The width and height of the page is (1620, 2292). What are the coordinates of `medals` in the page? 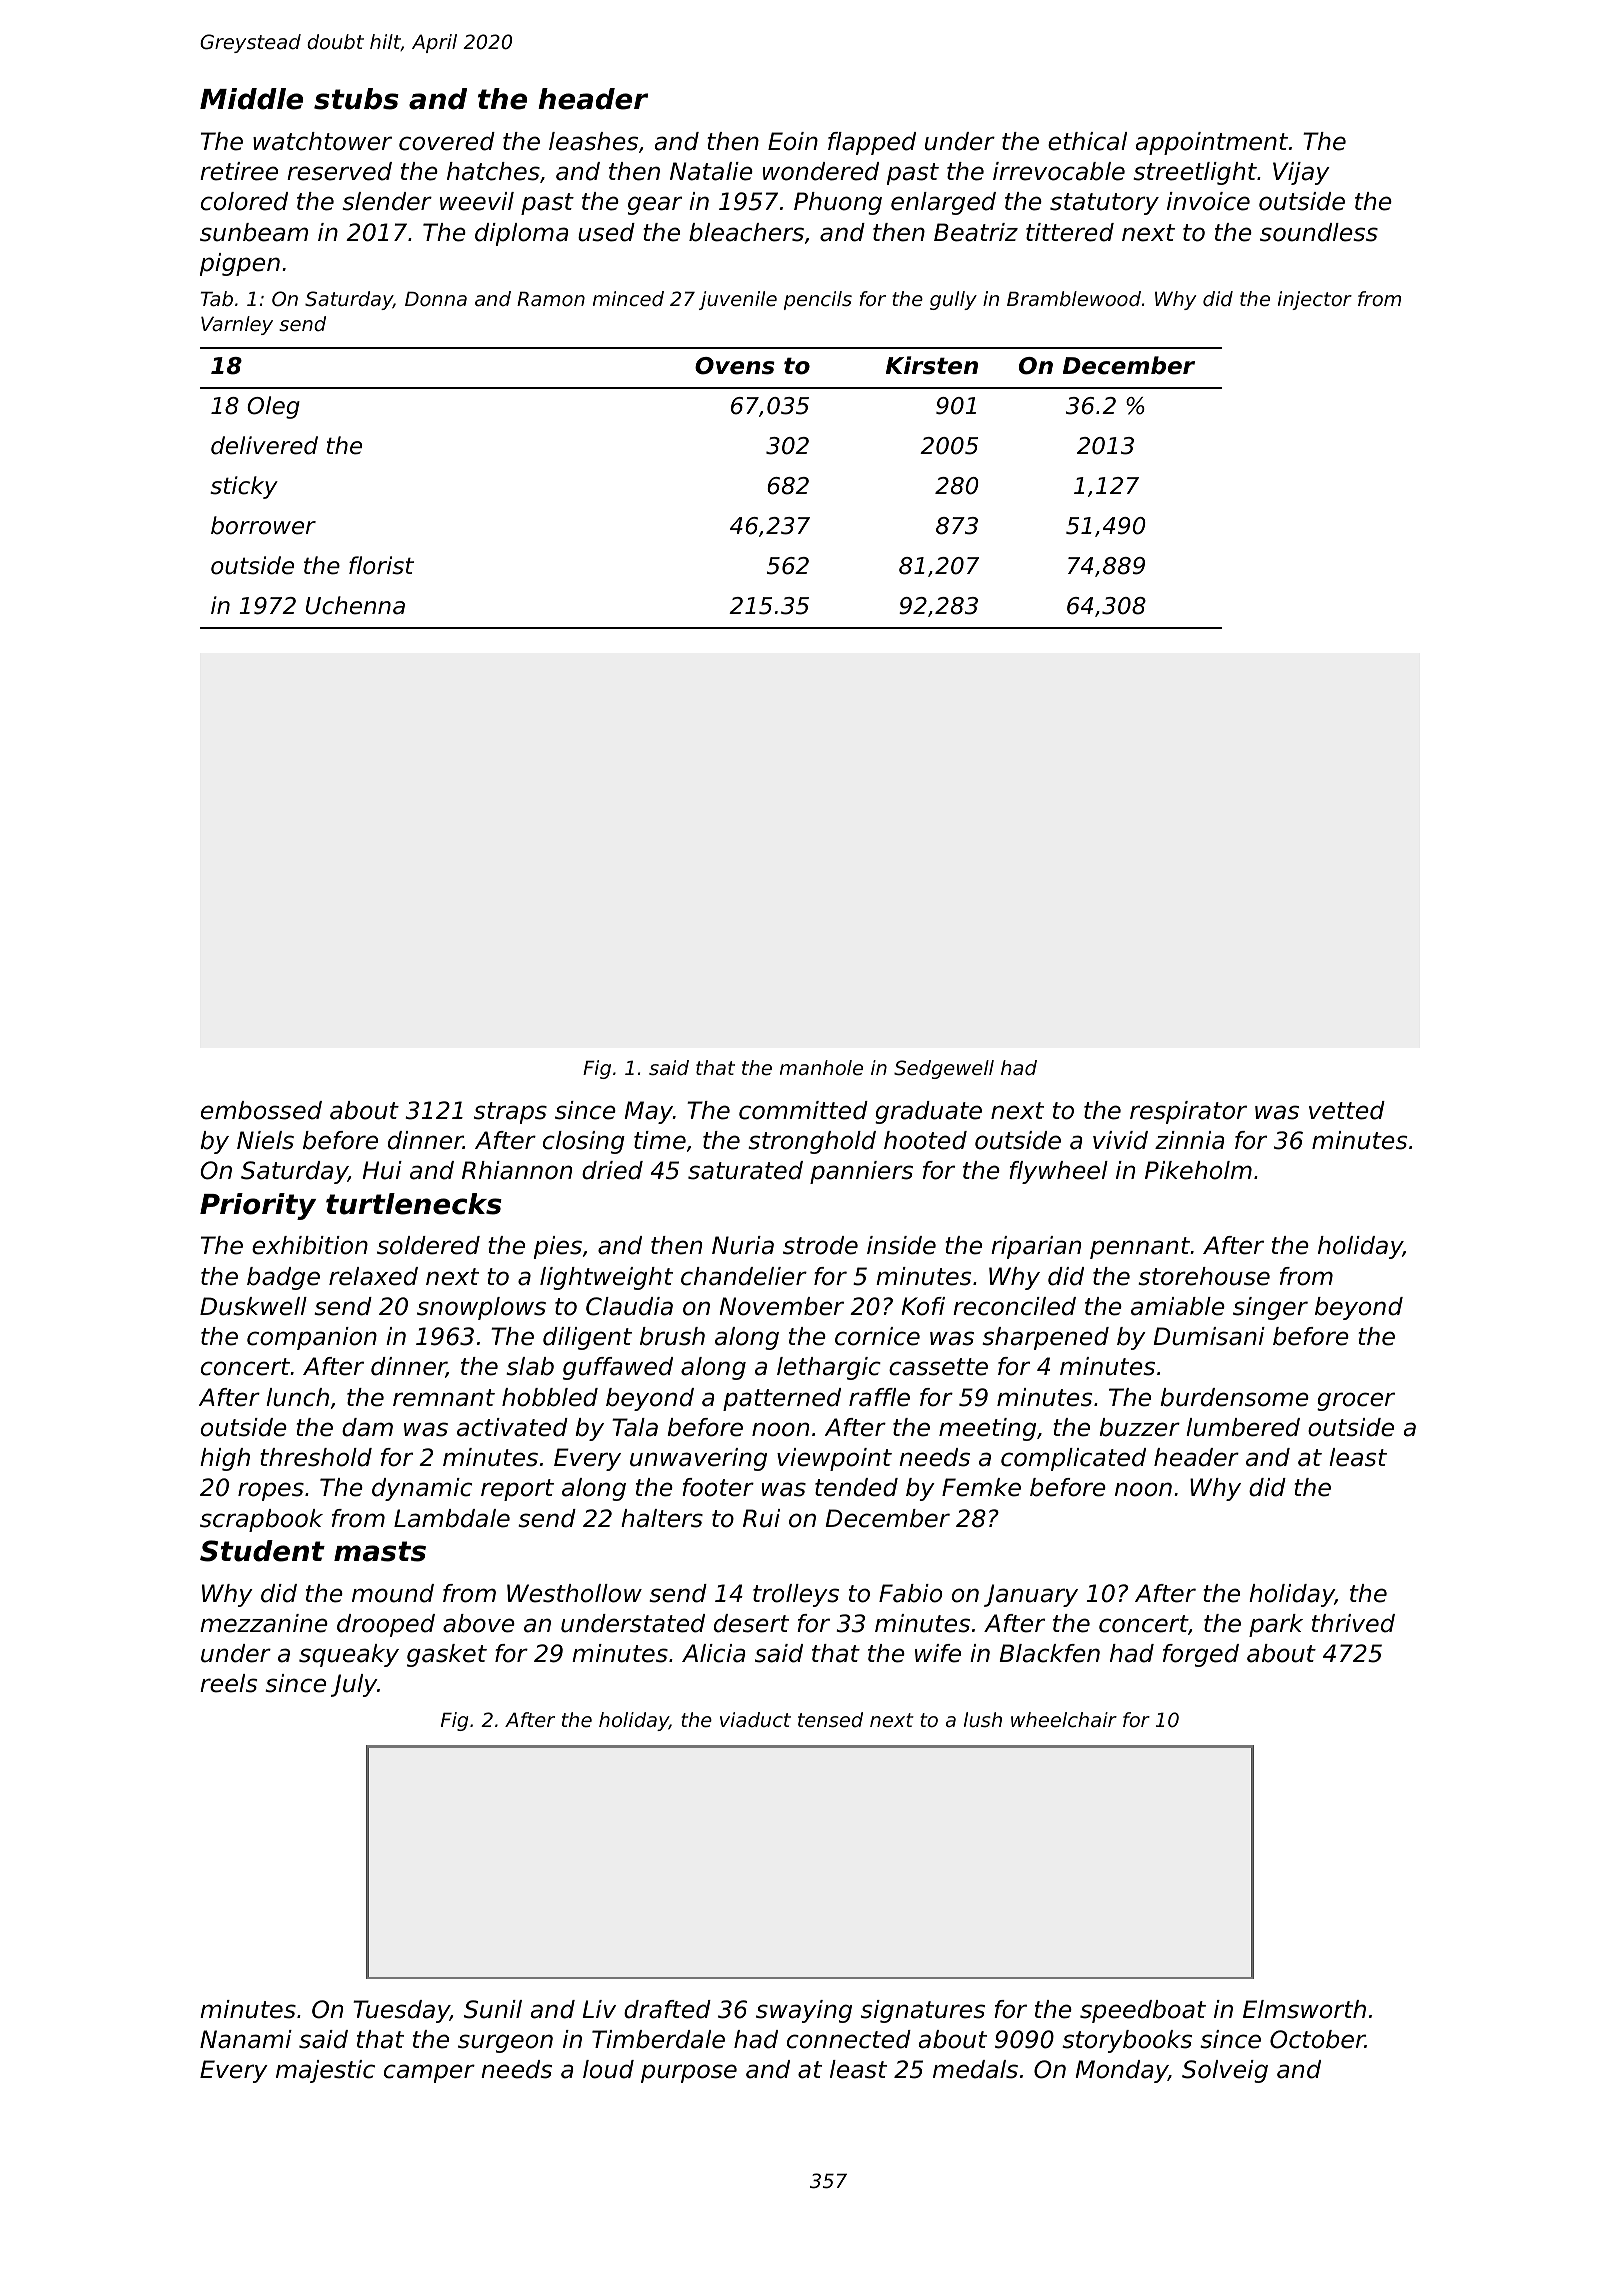 It's located at (975, 2069).
